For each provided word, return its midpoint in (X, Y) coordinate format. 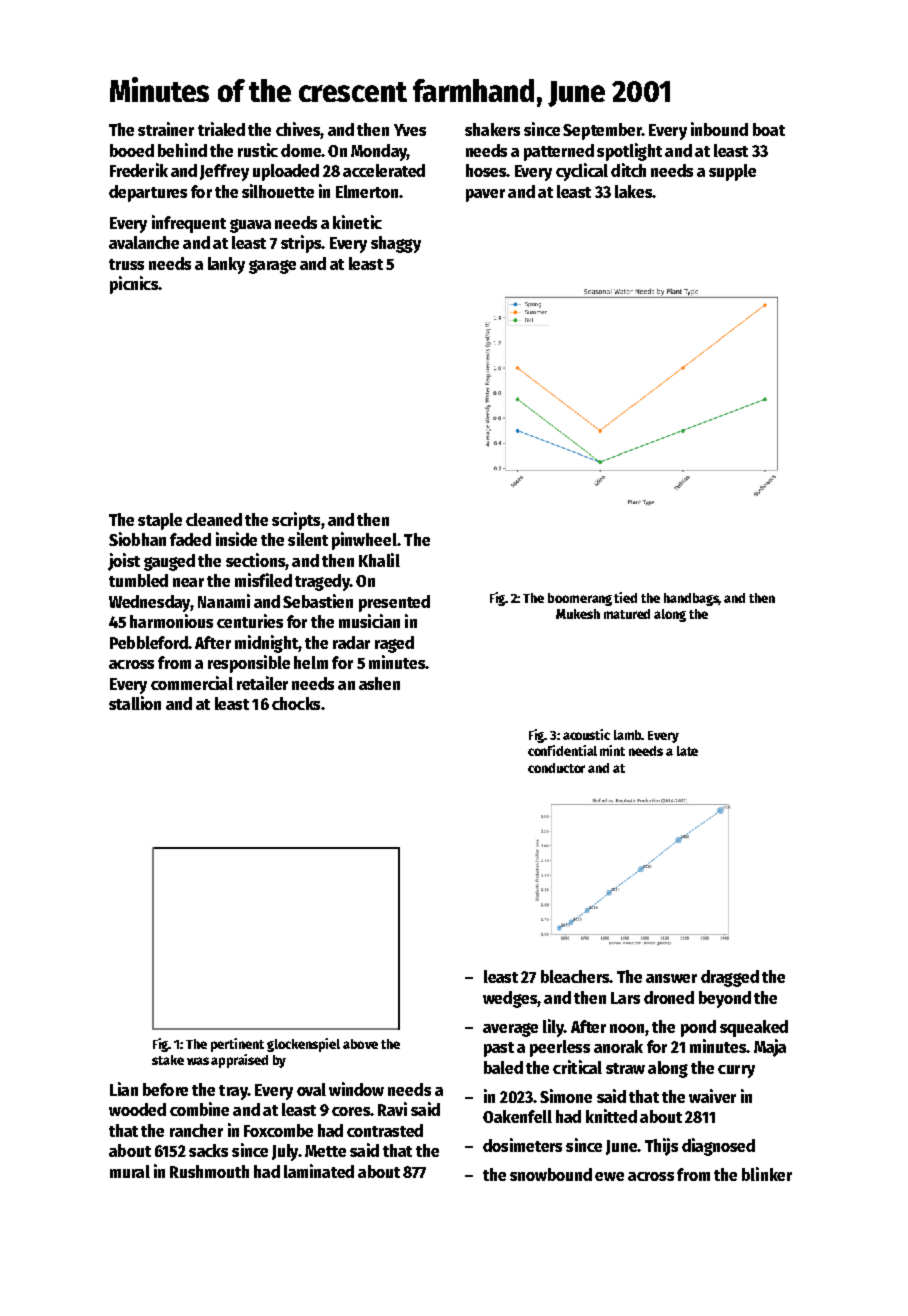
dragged (730, 978)
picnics (134, 285)
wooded (137, 1109)
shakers (492, 129)
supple (732, 172)
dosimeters (522, 1145)
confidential (562, 750)
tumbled (138, 580)
